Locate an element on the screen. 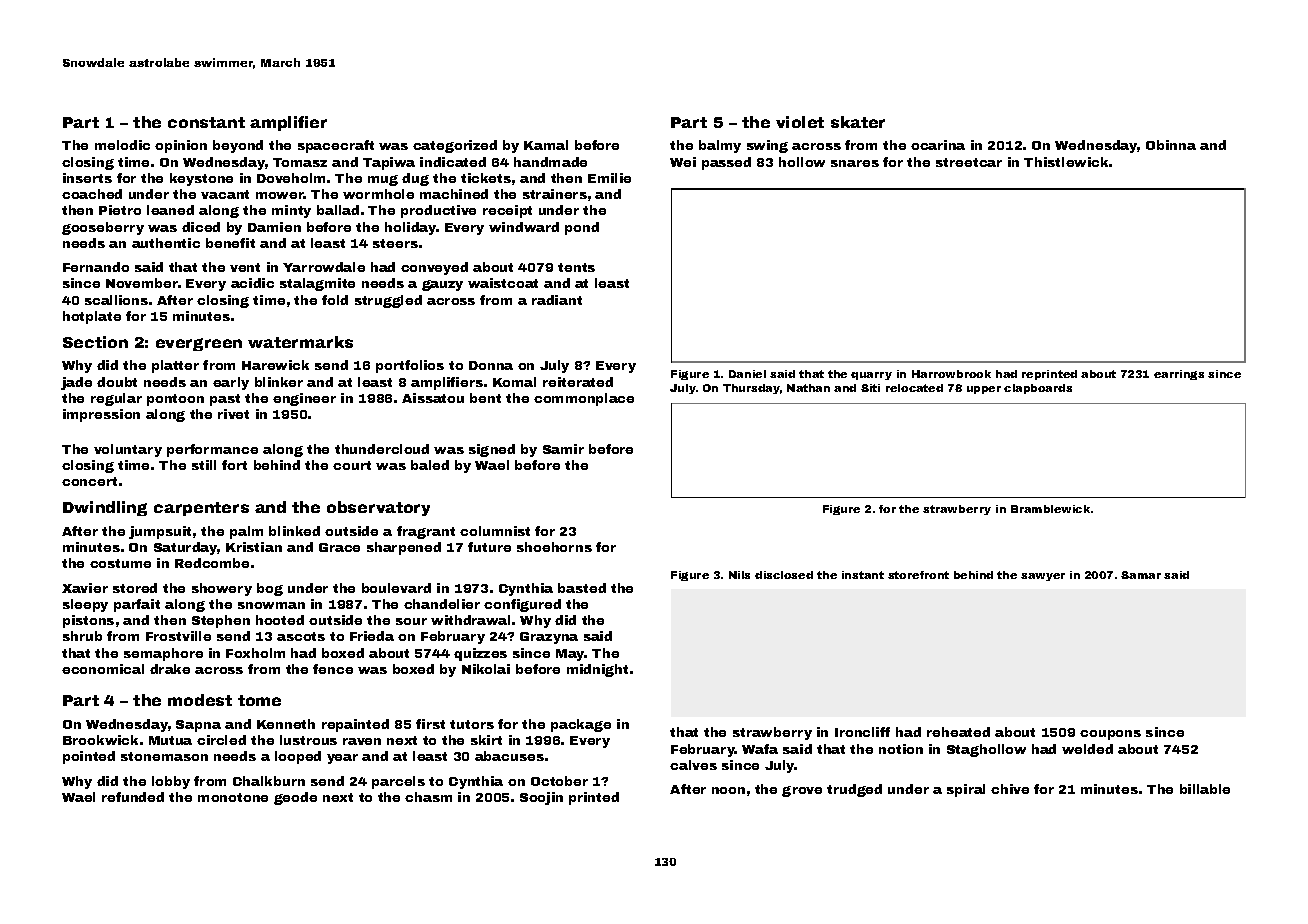 The width and height of the screenshot is (1308, 924). Obinna is located at coordinates (1171, 145).
